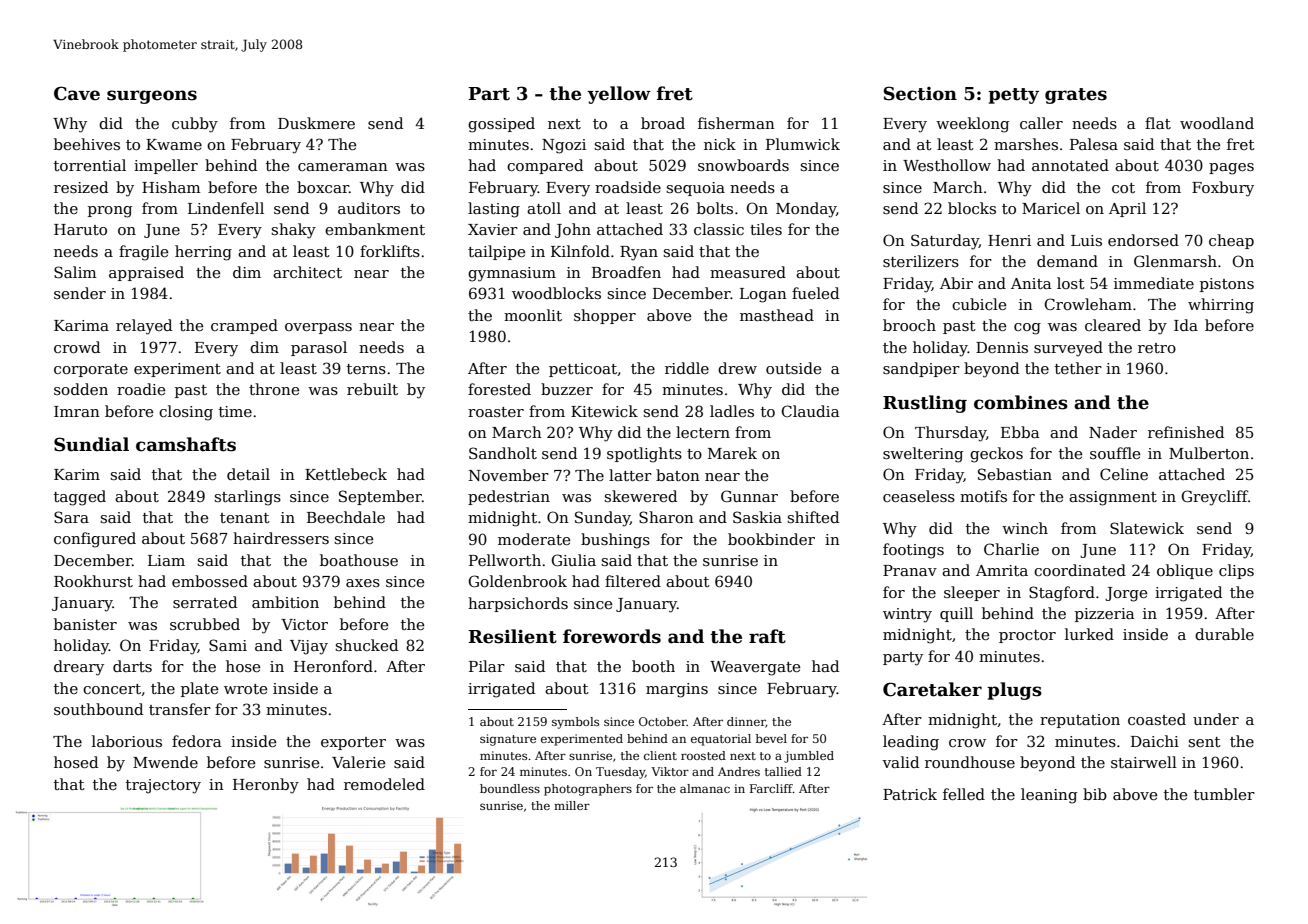  Describe the element at coordinates (163, 786) in the document. I see `trajectory` at that location.
